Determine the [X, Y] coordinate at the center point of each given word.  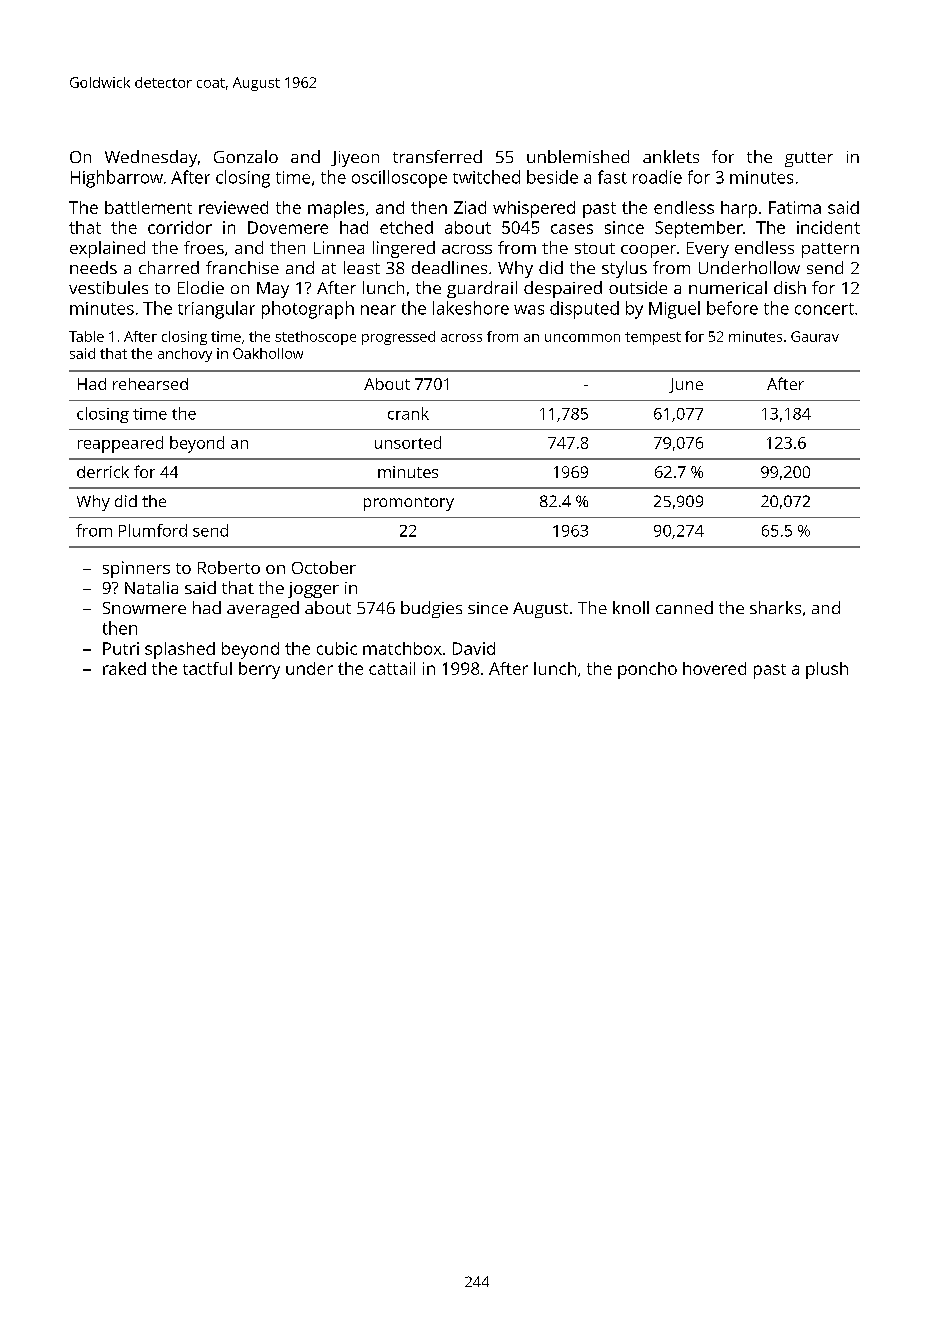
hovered [714, 668]
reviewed [233, 207]
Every [708, 250]
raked [124, 668]
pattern [830, 250]
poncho [647, 670]
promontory [409, 504]
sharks [775, 607]
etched [406, 227]
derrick [103, 472]
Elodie [201, 287]
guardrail [482, 289]
